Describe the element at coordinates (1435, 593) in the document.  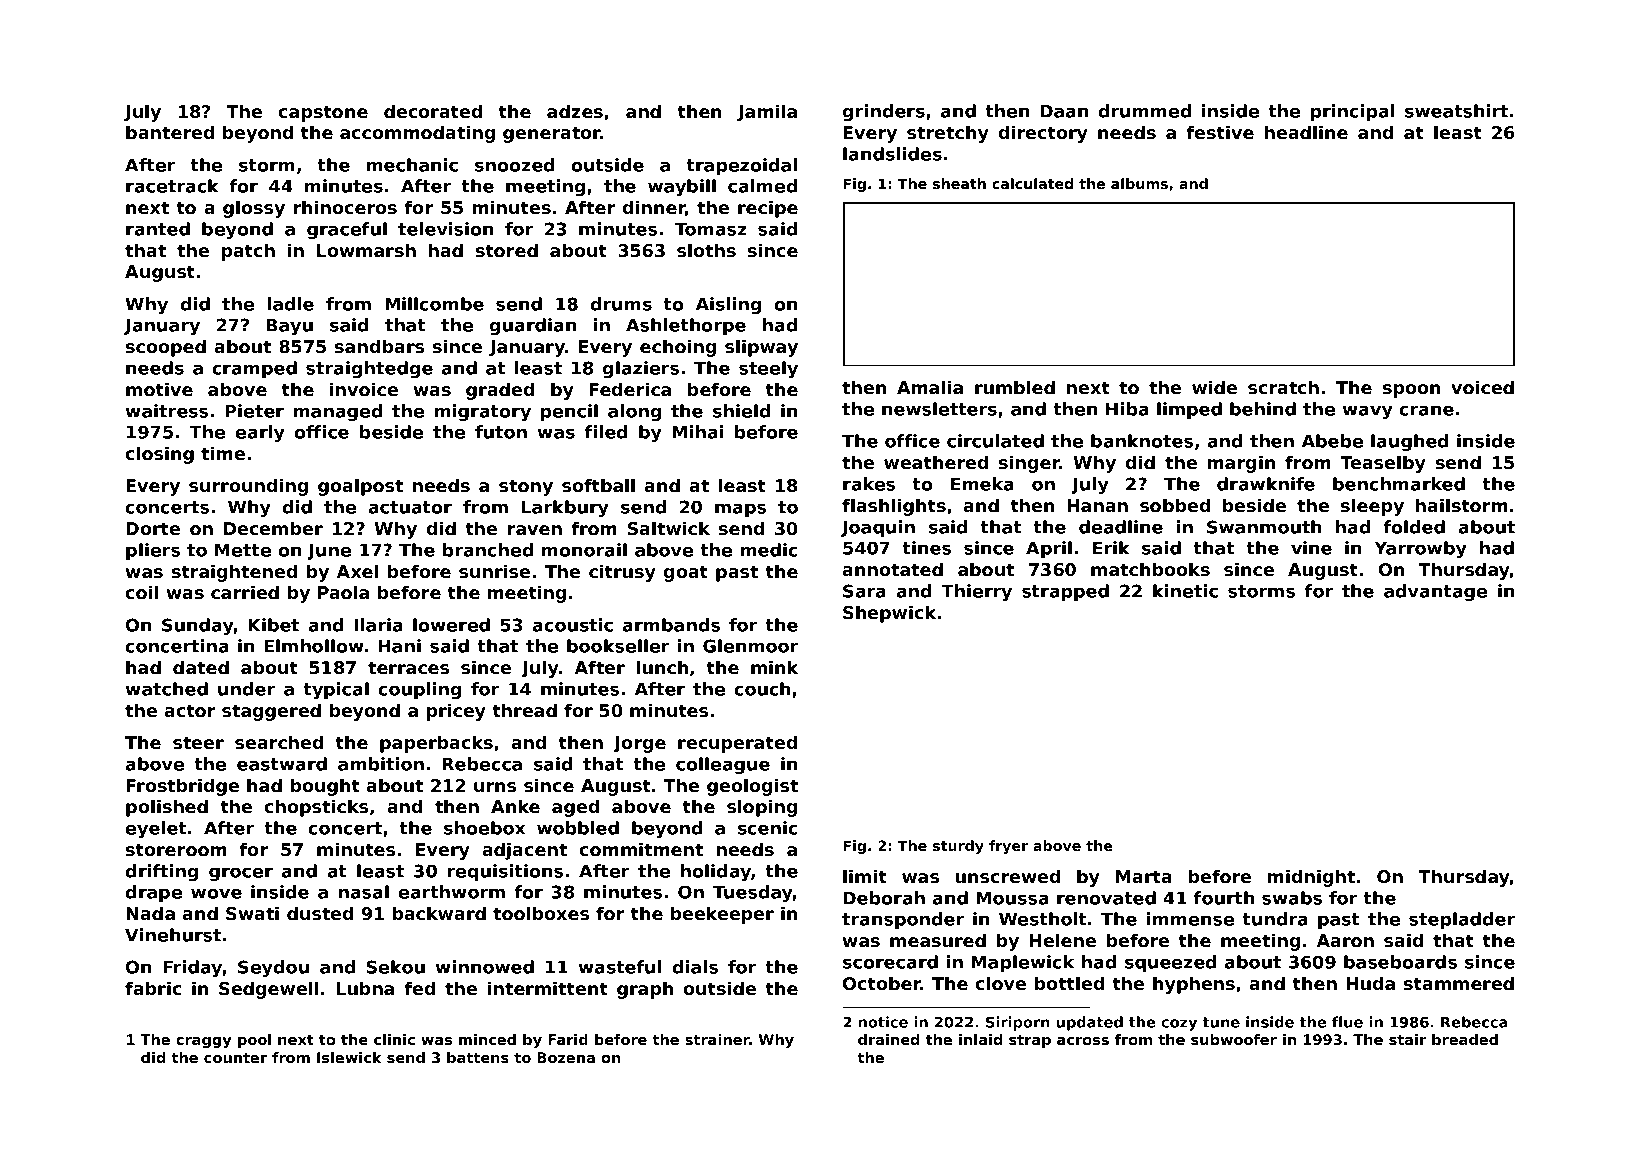
I see `advantage` at that location.
